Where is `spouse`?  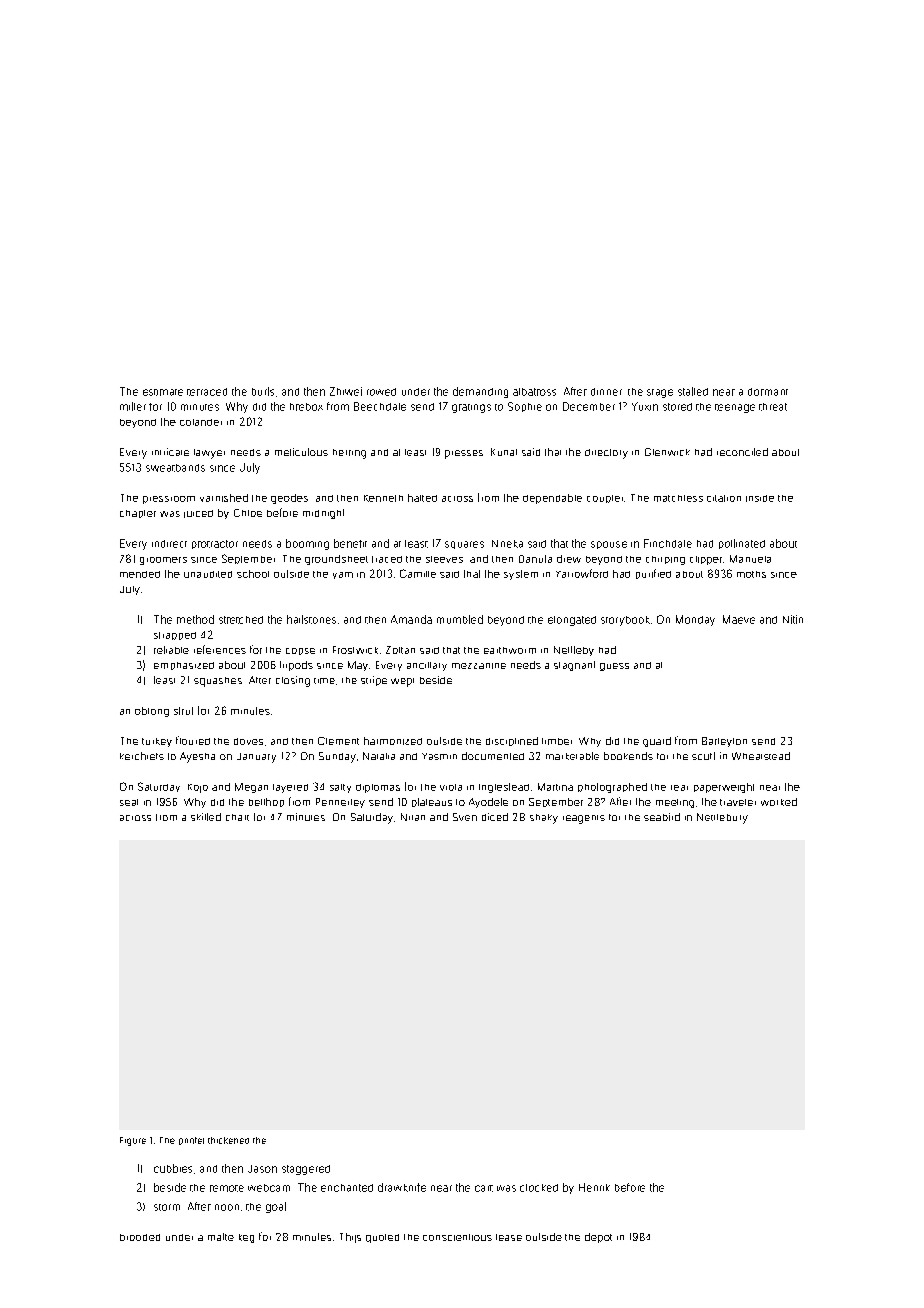
spouse is located at coordinates (609, 545).
